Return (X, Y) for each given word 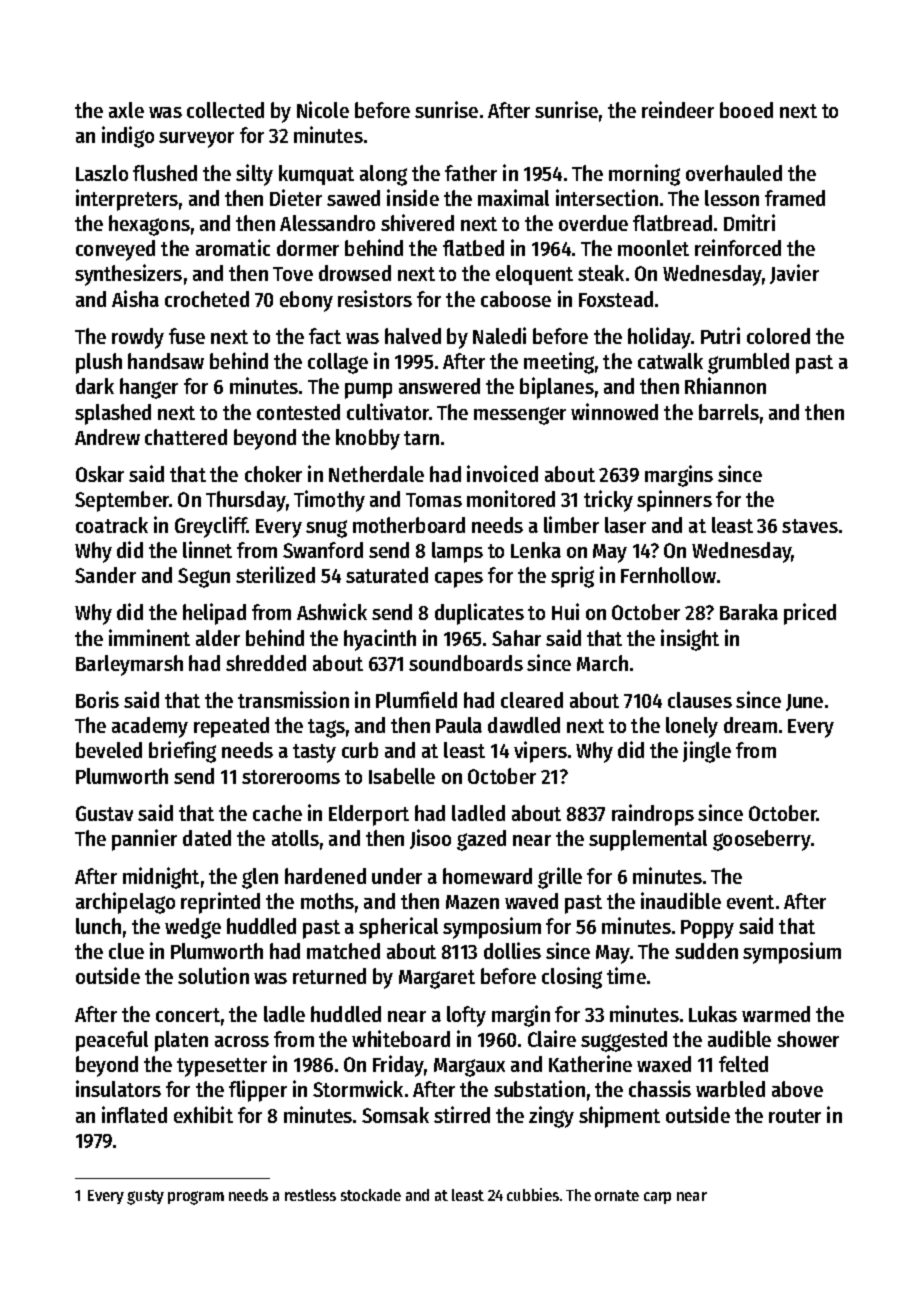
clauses (700, 700)
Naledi (499, 335)
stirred (462, 1114)
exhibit (203, 1114)
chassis (660, 1088)
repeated (231, 727)
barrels (729, 412)
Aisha (135, 298)
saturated (387, 575)
